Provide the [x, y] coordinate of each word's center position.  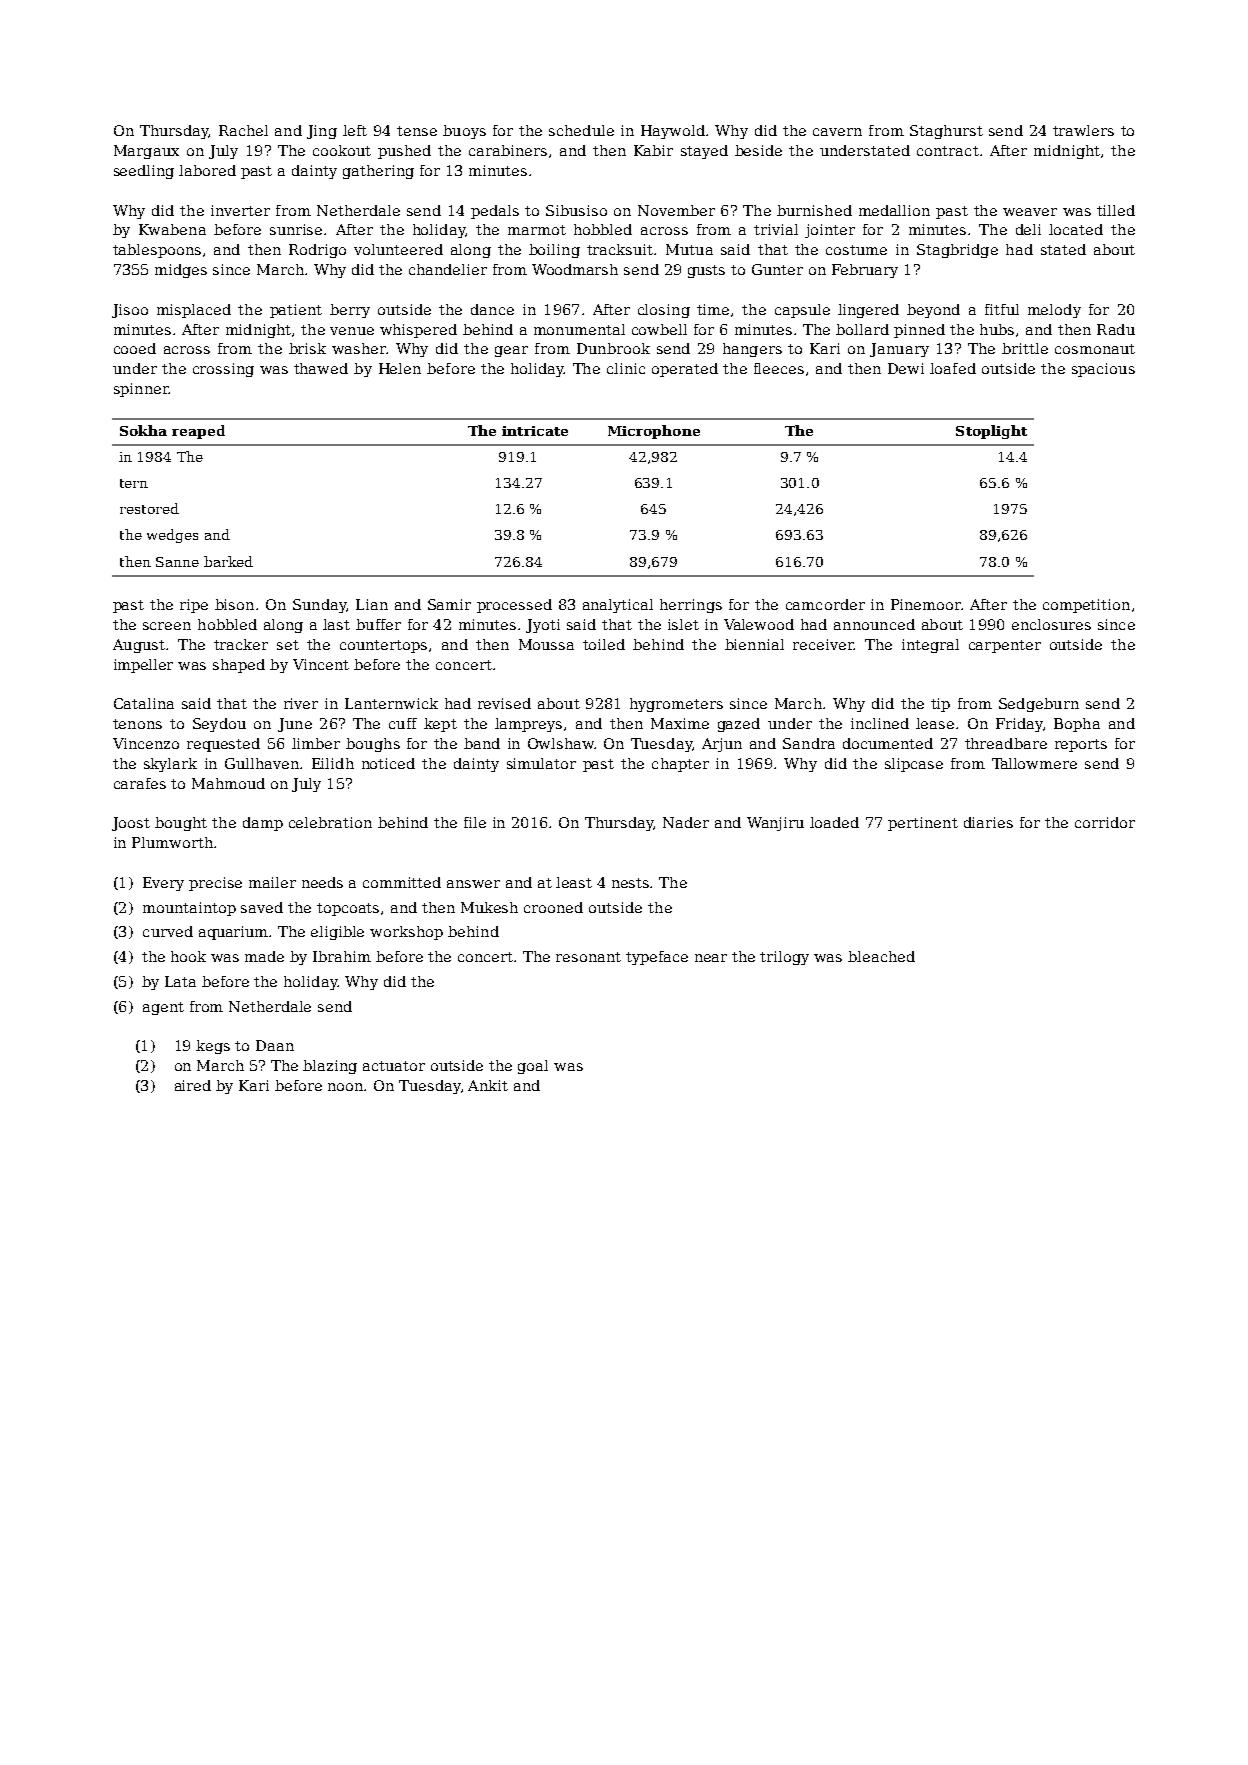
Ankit [488, 1085]
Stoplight [991, 432]
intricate [535, 431]
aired [193, 1085]
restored [149, 508]
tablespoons [157, 251]
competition [1086, 606]
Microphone [654, 432]
